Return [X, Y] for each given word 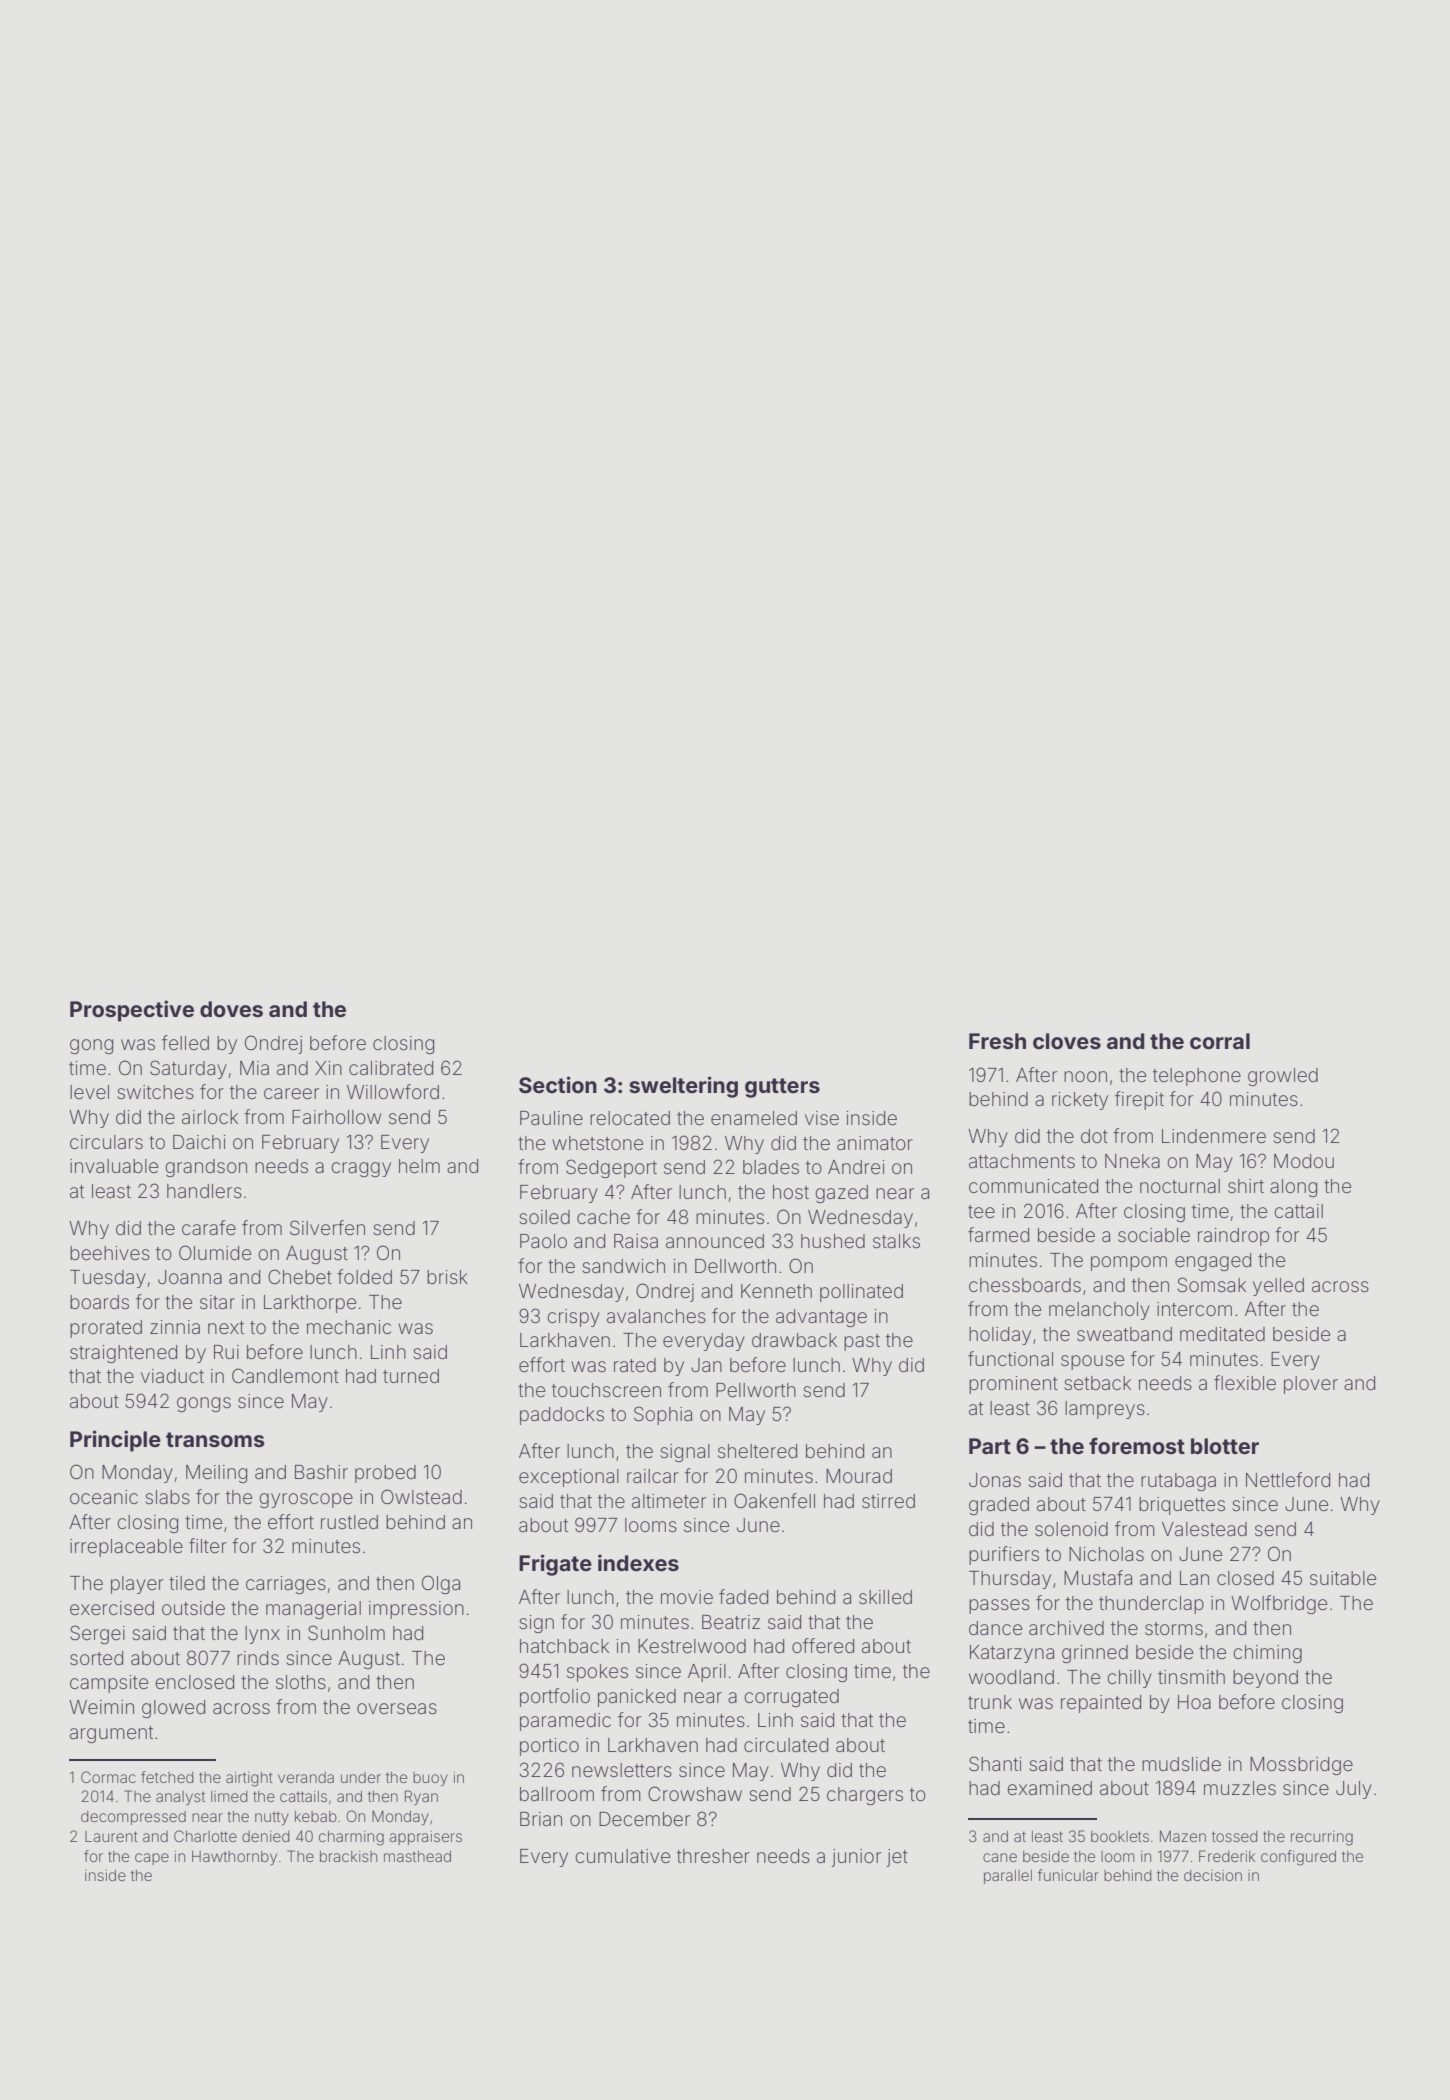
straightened [123, 1354]
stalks [896, 1241]
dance [995, 1628]
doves [231, 1009]
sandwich [623, 1266]
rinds [258, 1658]
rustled [349, 1522]
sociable [1154, 1235]
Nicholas [1106, 1554]
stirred [888, 1501]
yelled [1278, 1287]
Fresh [997, 1041]
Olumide [215, 1252]
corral [1220, 1041]
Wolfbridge [1279, 1604]
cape [152, 1859]
